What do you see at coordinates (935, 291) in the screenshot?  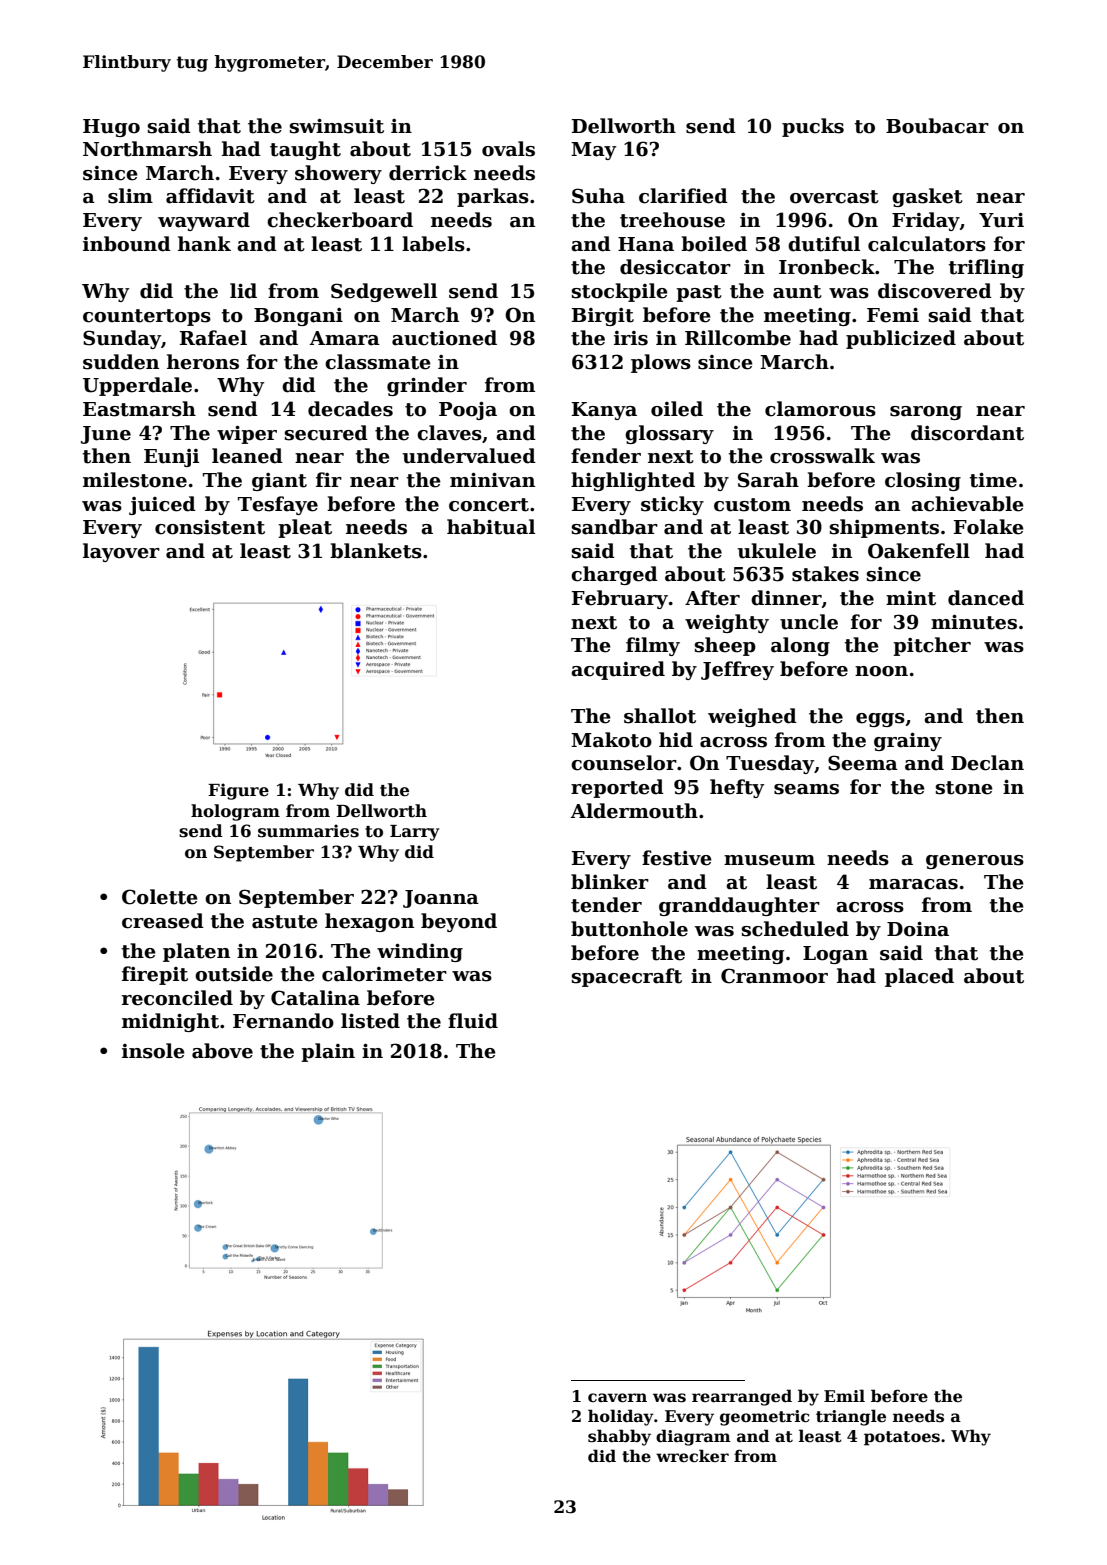 I see `discovered` at bounding box center [935, 291].
